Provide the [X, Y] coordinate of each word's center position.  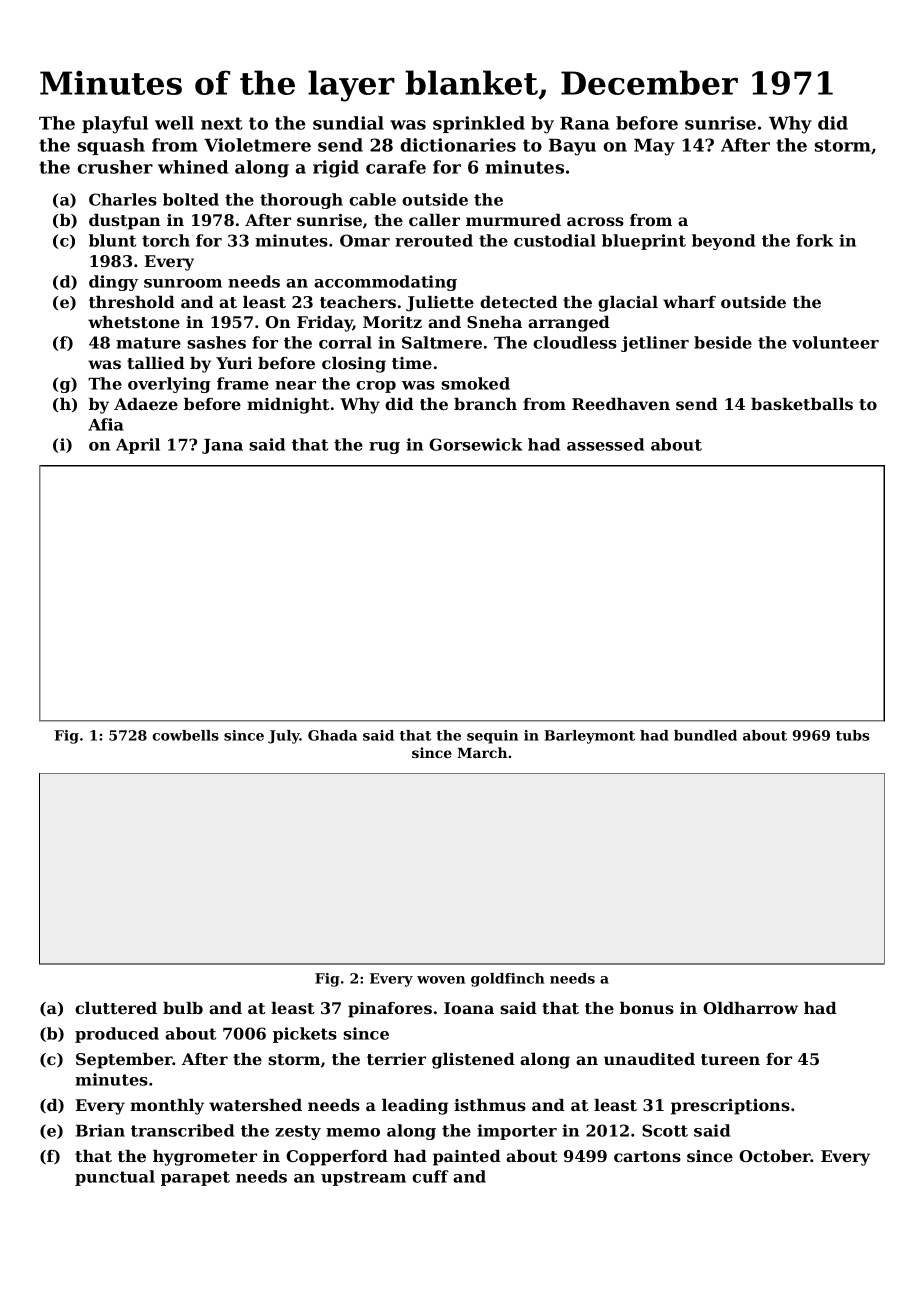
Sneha [494, 322]
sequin [492, 737]
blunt [112, 240]
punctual [115, 1178]
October [775, 1156]
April [138, 446]
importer [517, 1132]
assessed [605, 444]
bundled [705, 735]
